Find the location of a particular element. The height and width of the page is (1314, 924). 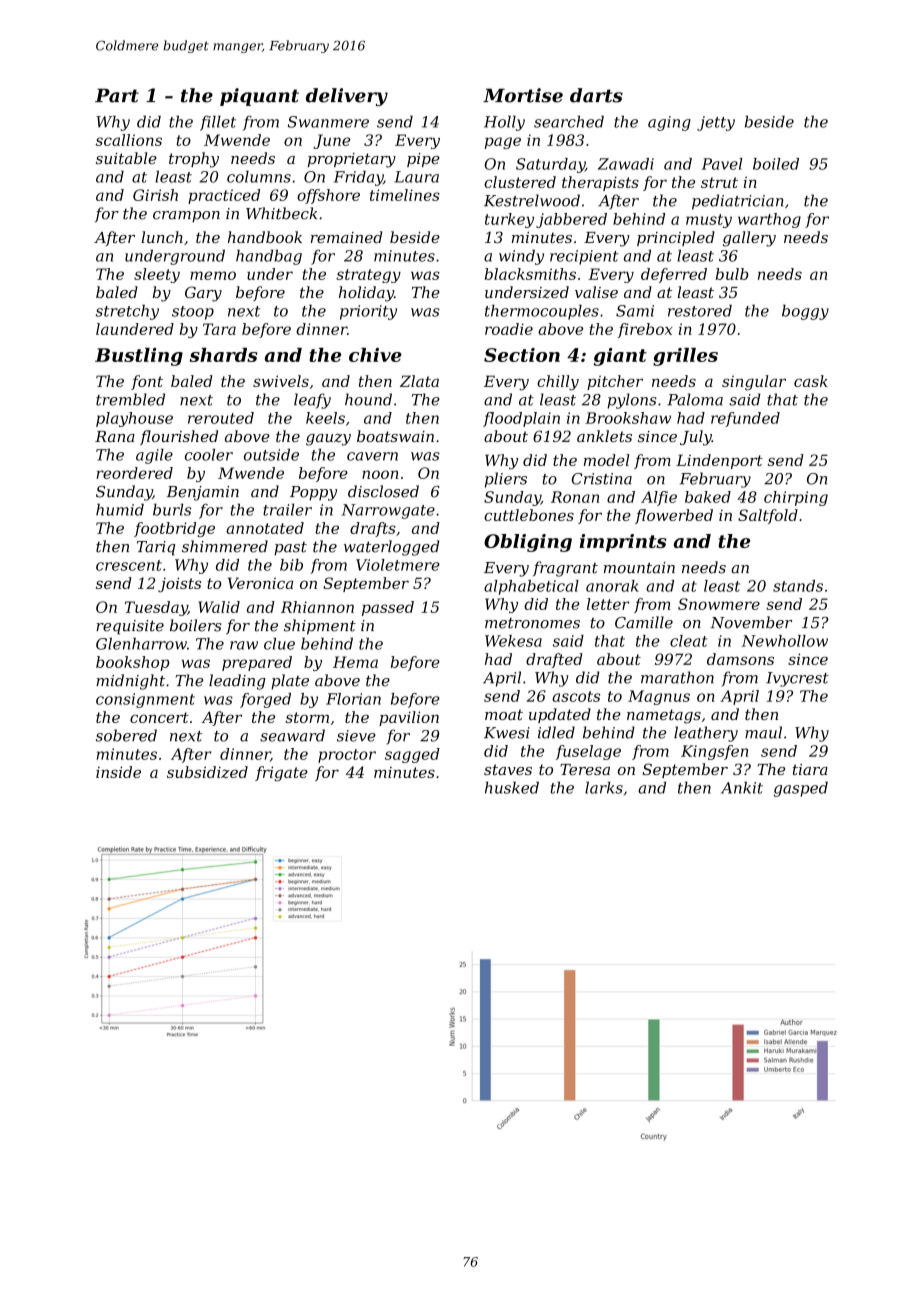

musty is located at coordinates (709, 221).
